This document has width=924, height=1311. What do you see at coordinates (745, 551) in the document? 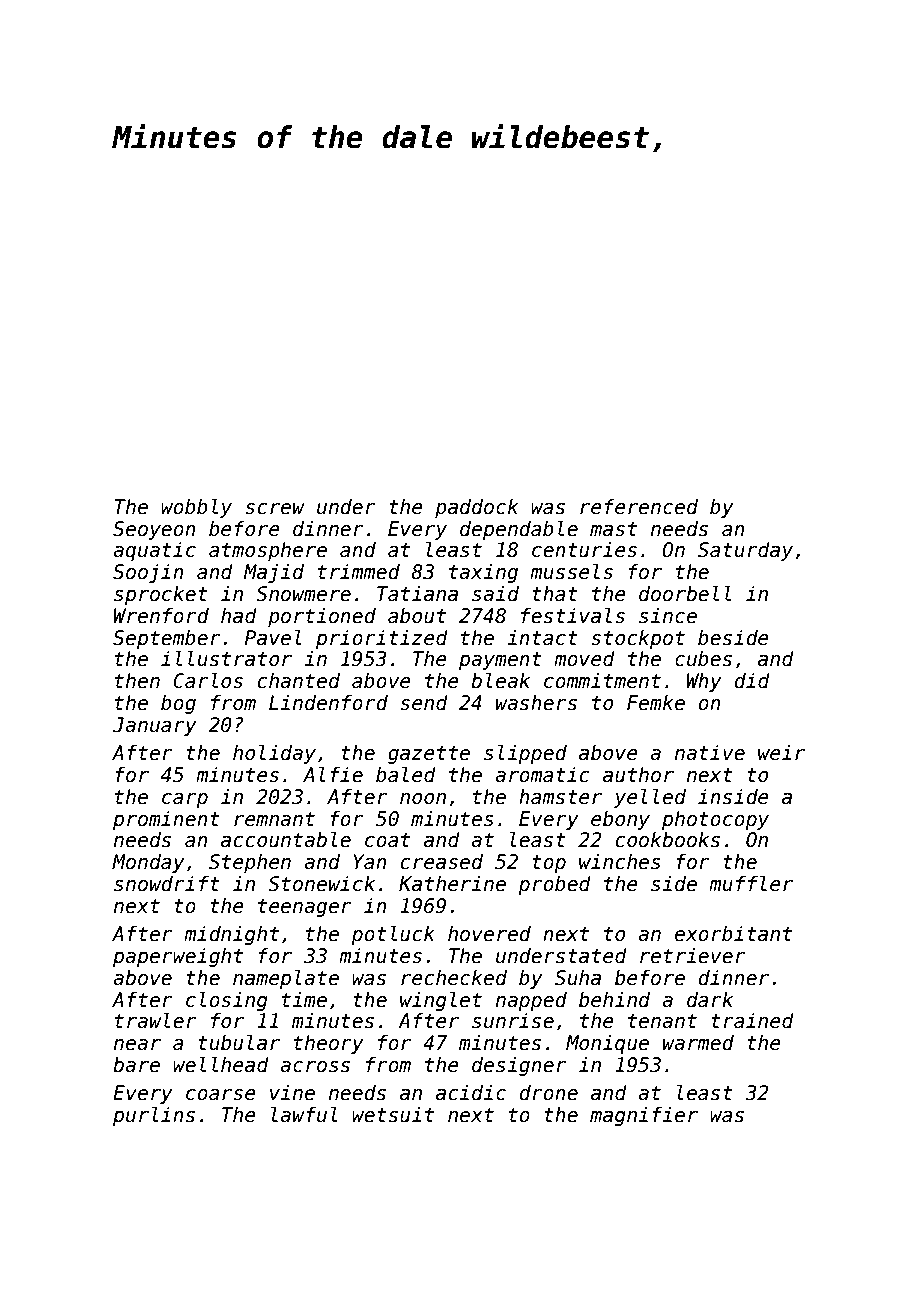
I see `Saturday` at bounding box center [745, 551].
